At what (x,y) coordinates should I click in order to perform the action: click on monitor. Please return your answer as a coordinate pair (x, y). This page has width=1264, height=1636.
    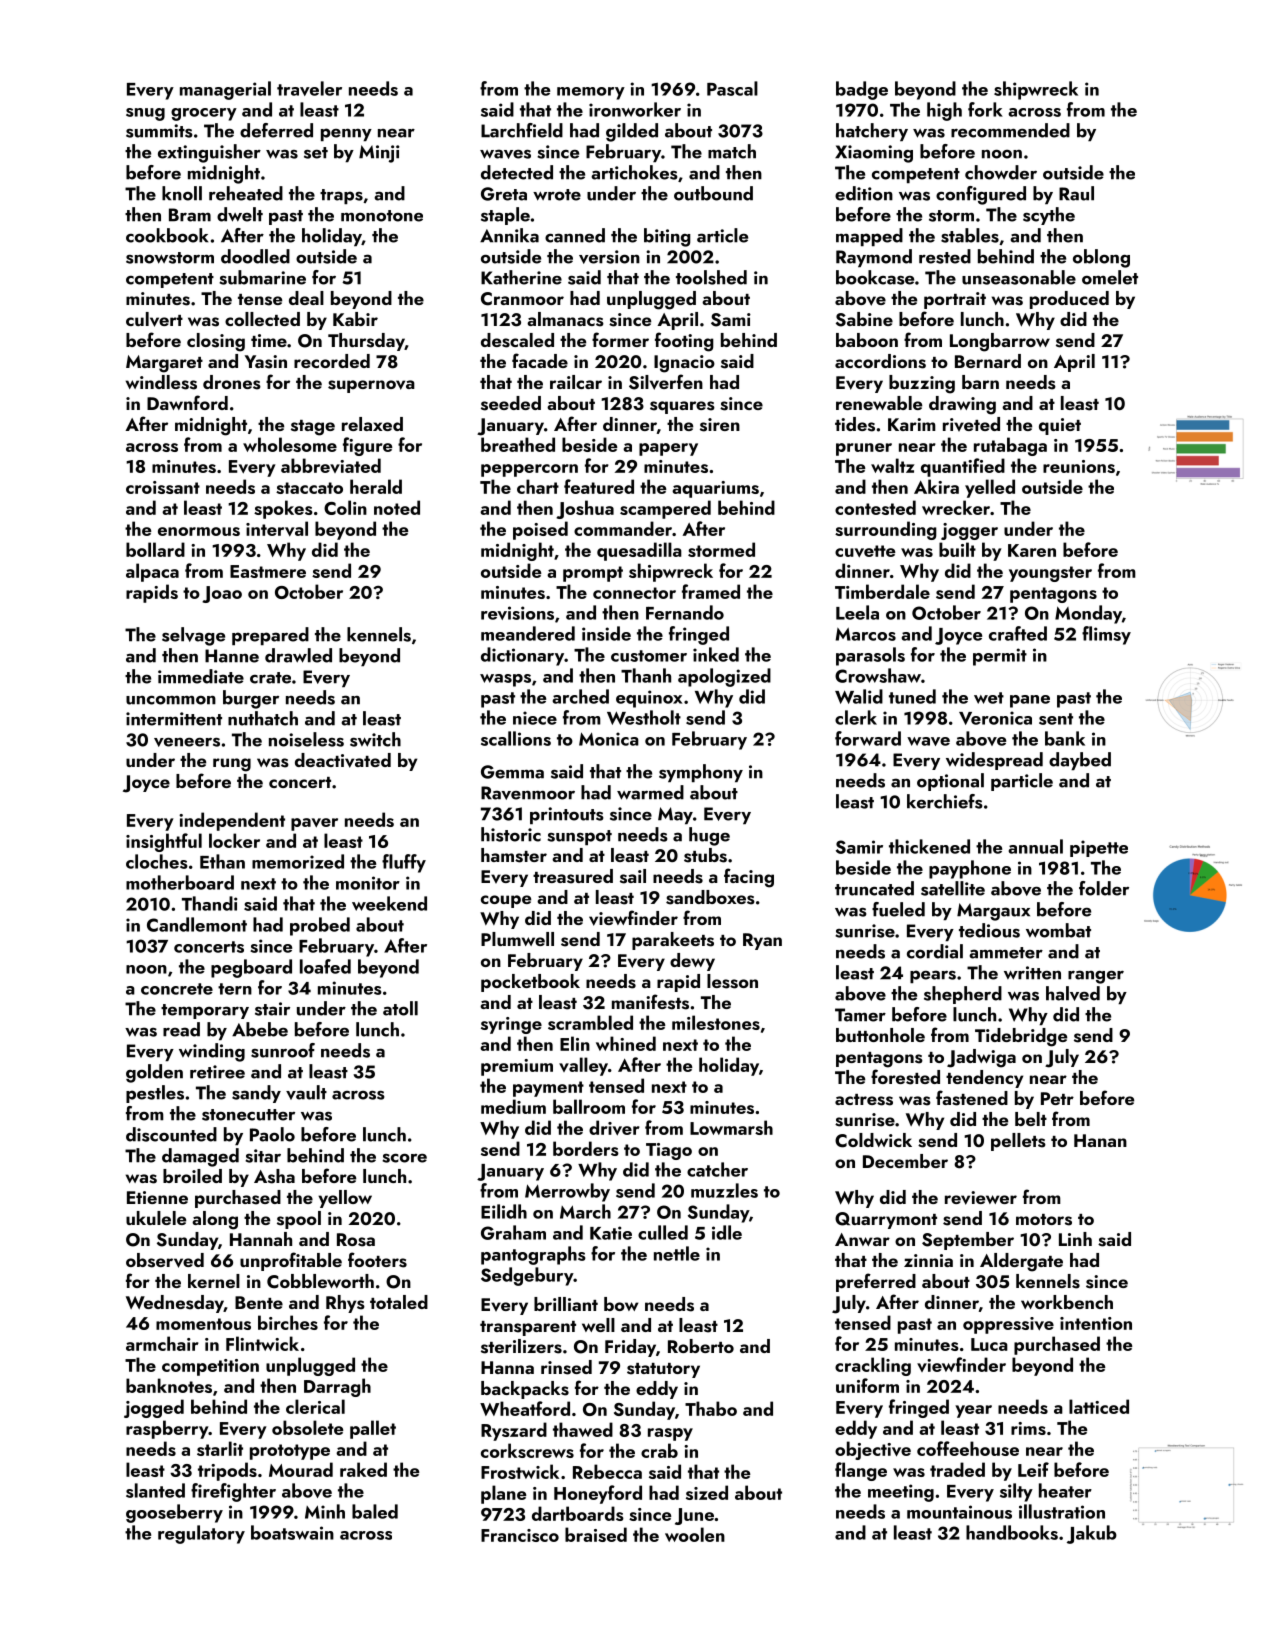
    Looking at the image, I should click on (368, 883).
